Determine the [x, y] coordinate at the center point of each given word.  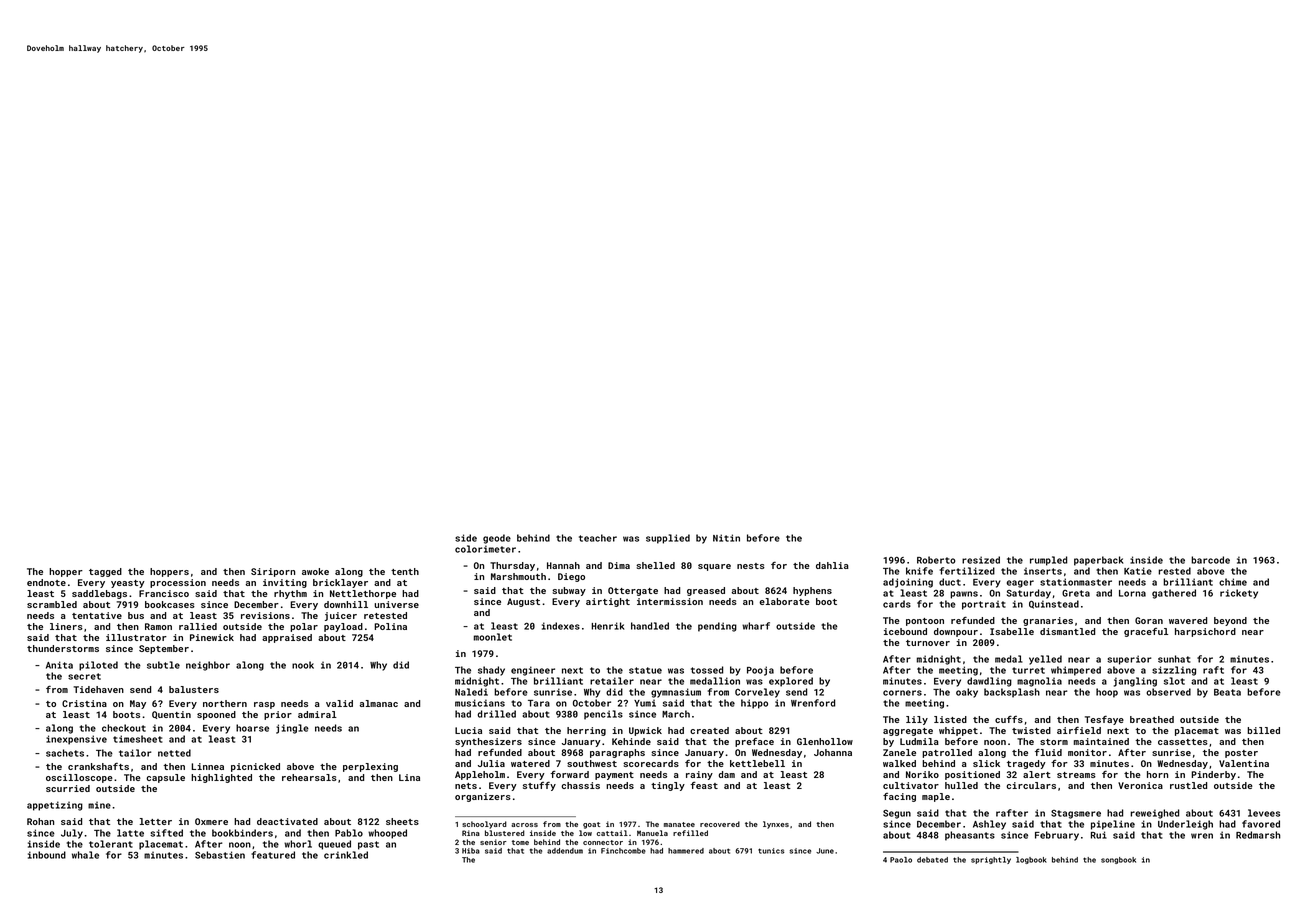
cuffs [1009, 719]
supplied [668, 539]
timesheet [138, 739]
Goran [1149, 620]
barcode [1210, 560]
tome [520, 842]
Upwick [645, 731]
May [138, 704]
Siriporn [273, 572]
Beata [1227, 692]
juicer [341, 616]
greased [706, 591]
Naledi [471, 692]
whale [85, 855]
